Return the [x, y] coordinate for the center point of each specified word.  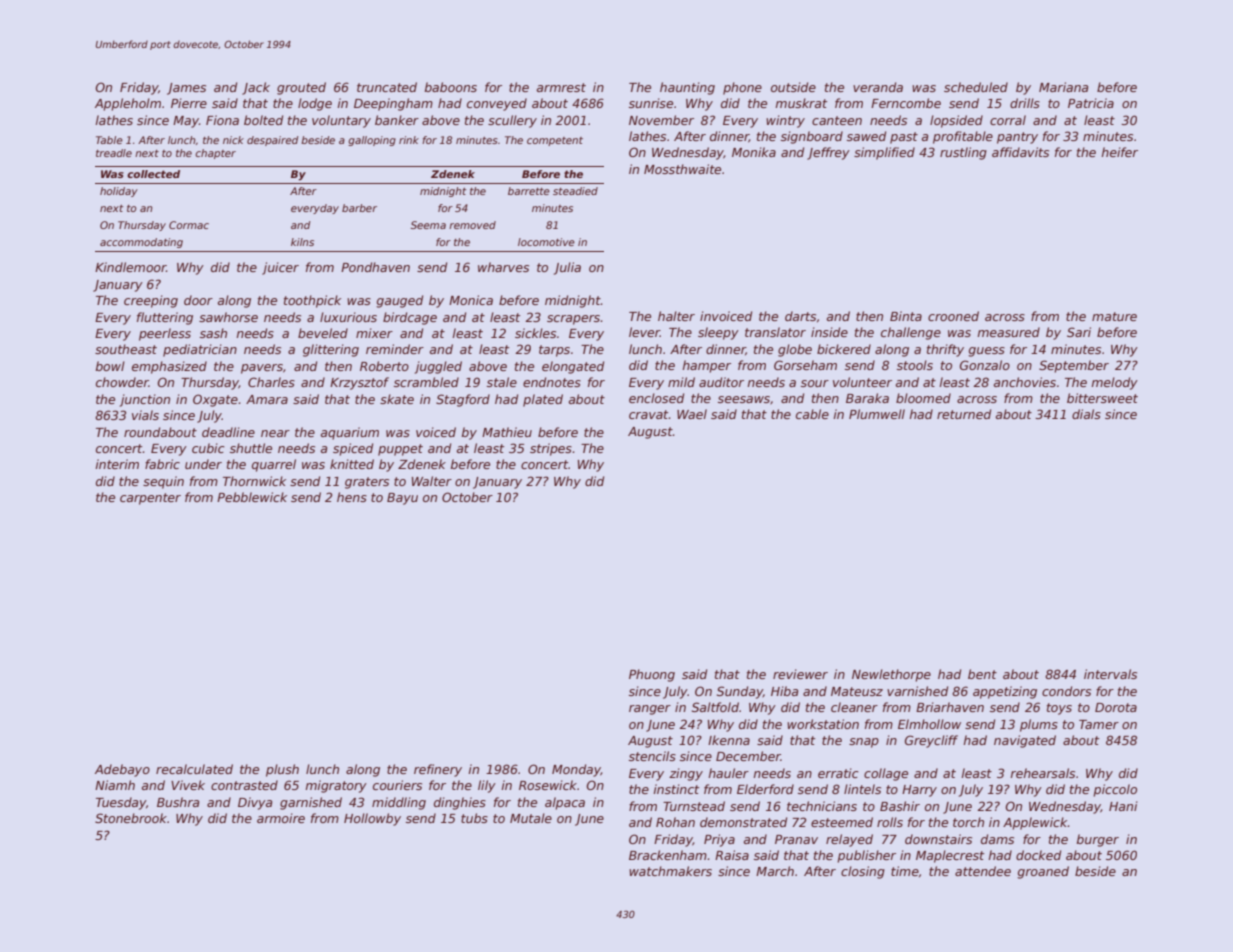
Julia [567, 268]
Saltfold [715, 707]
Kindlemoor [130, 267]
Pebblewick [252, 497]
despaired [273, 141]
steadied [575, 191]
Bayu [402, 499]
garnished [311, 803]
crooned [953, 316]
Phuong [652, 675]
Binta [906, 316]
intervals [1110, 674]
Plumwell [877, 414]
